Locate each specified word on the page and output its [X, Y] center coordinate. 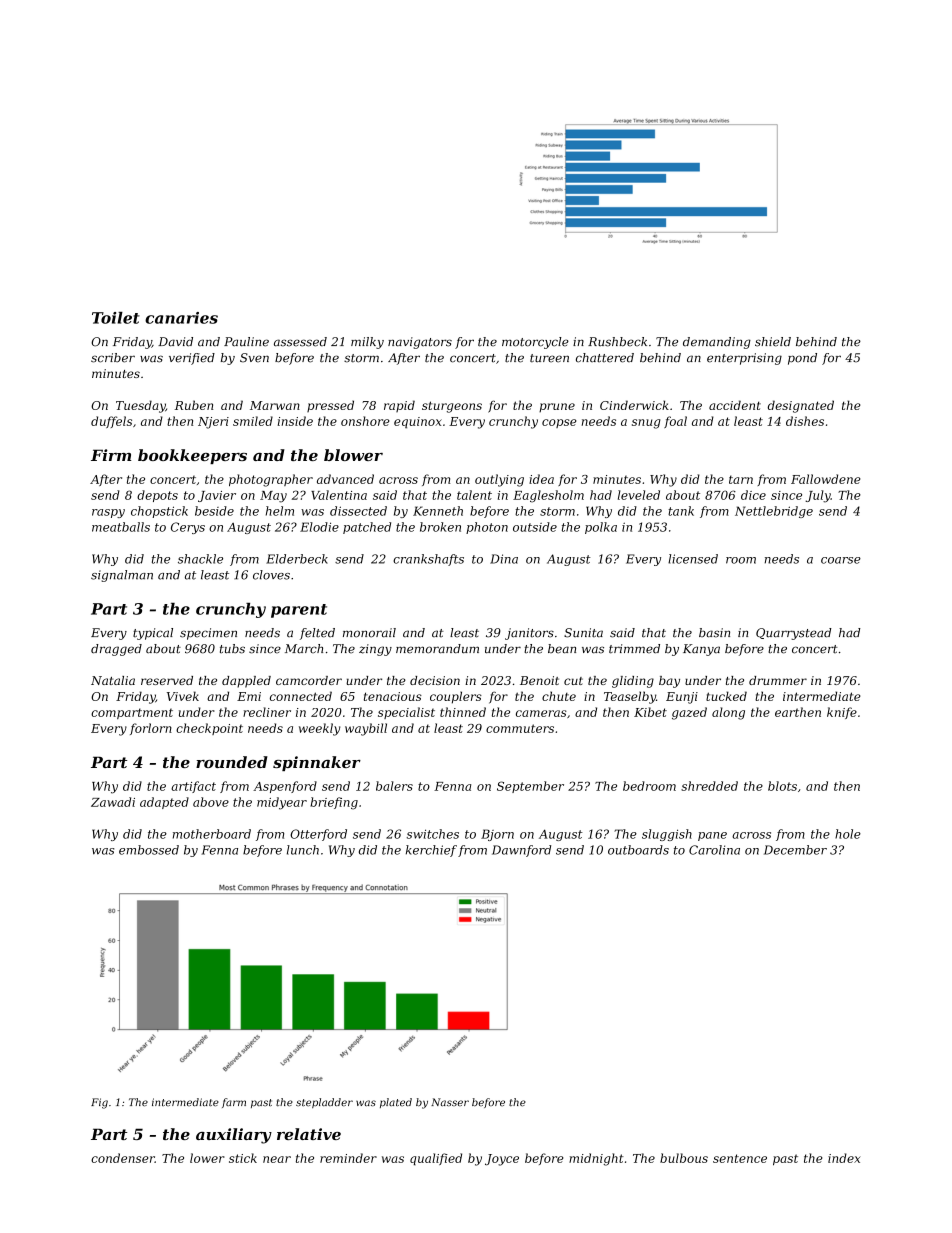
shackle [200, 559]
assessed [300, 342]
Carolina [714, 850]
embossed [149, 850]
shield [773, 342]
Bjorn [497, 835]
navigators [420, 343]
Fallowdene [826, 479]
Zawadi [113, 802]
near [277, 1159]
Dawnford [521, 851]
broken [440, 527]
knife [842, 713]
